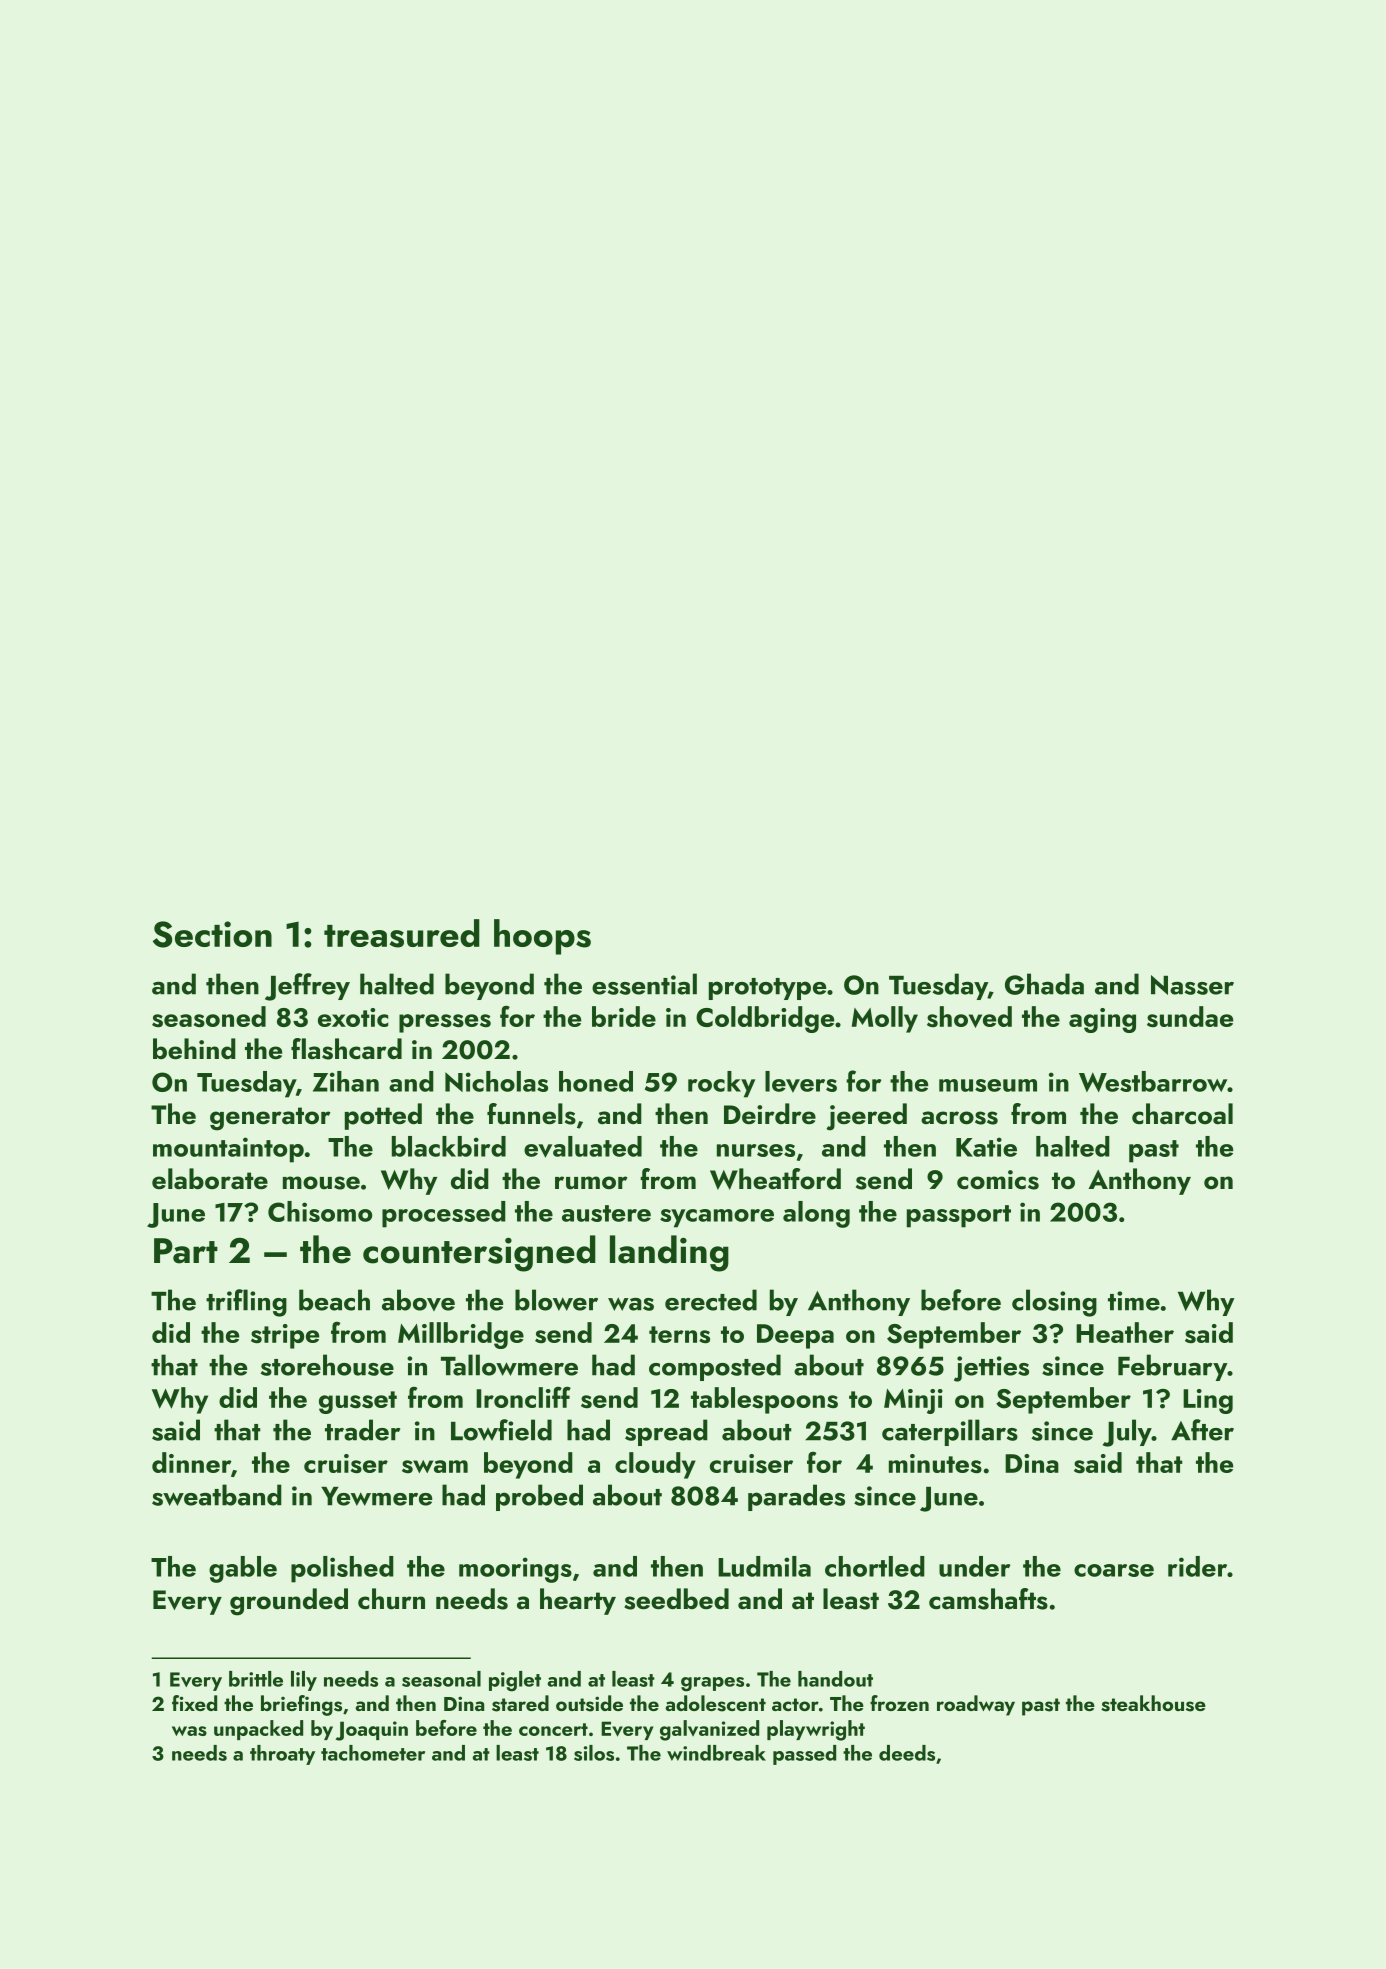 This document has width=1386, height=1969. I want to click on behind, so click(194, 1049).
